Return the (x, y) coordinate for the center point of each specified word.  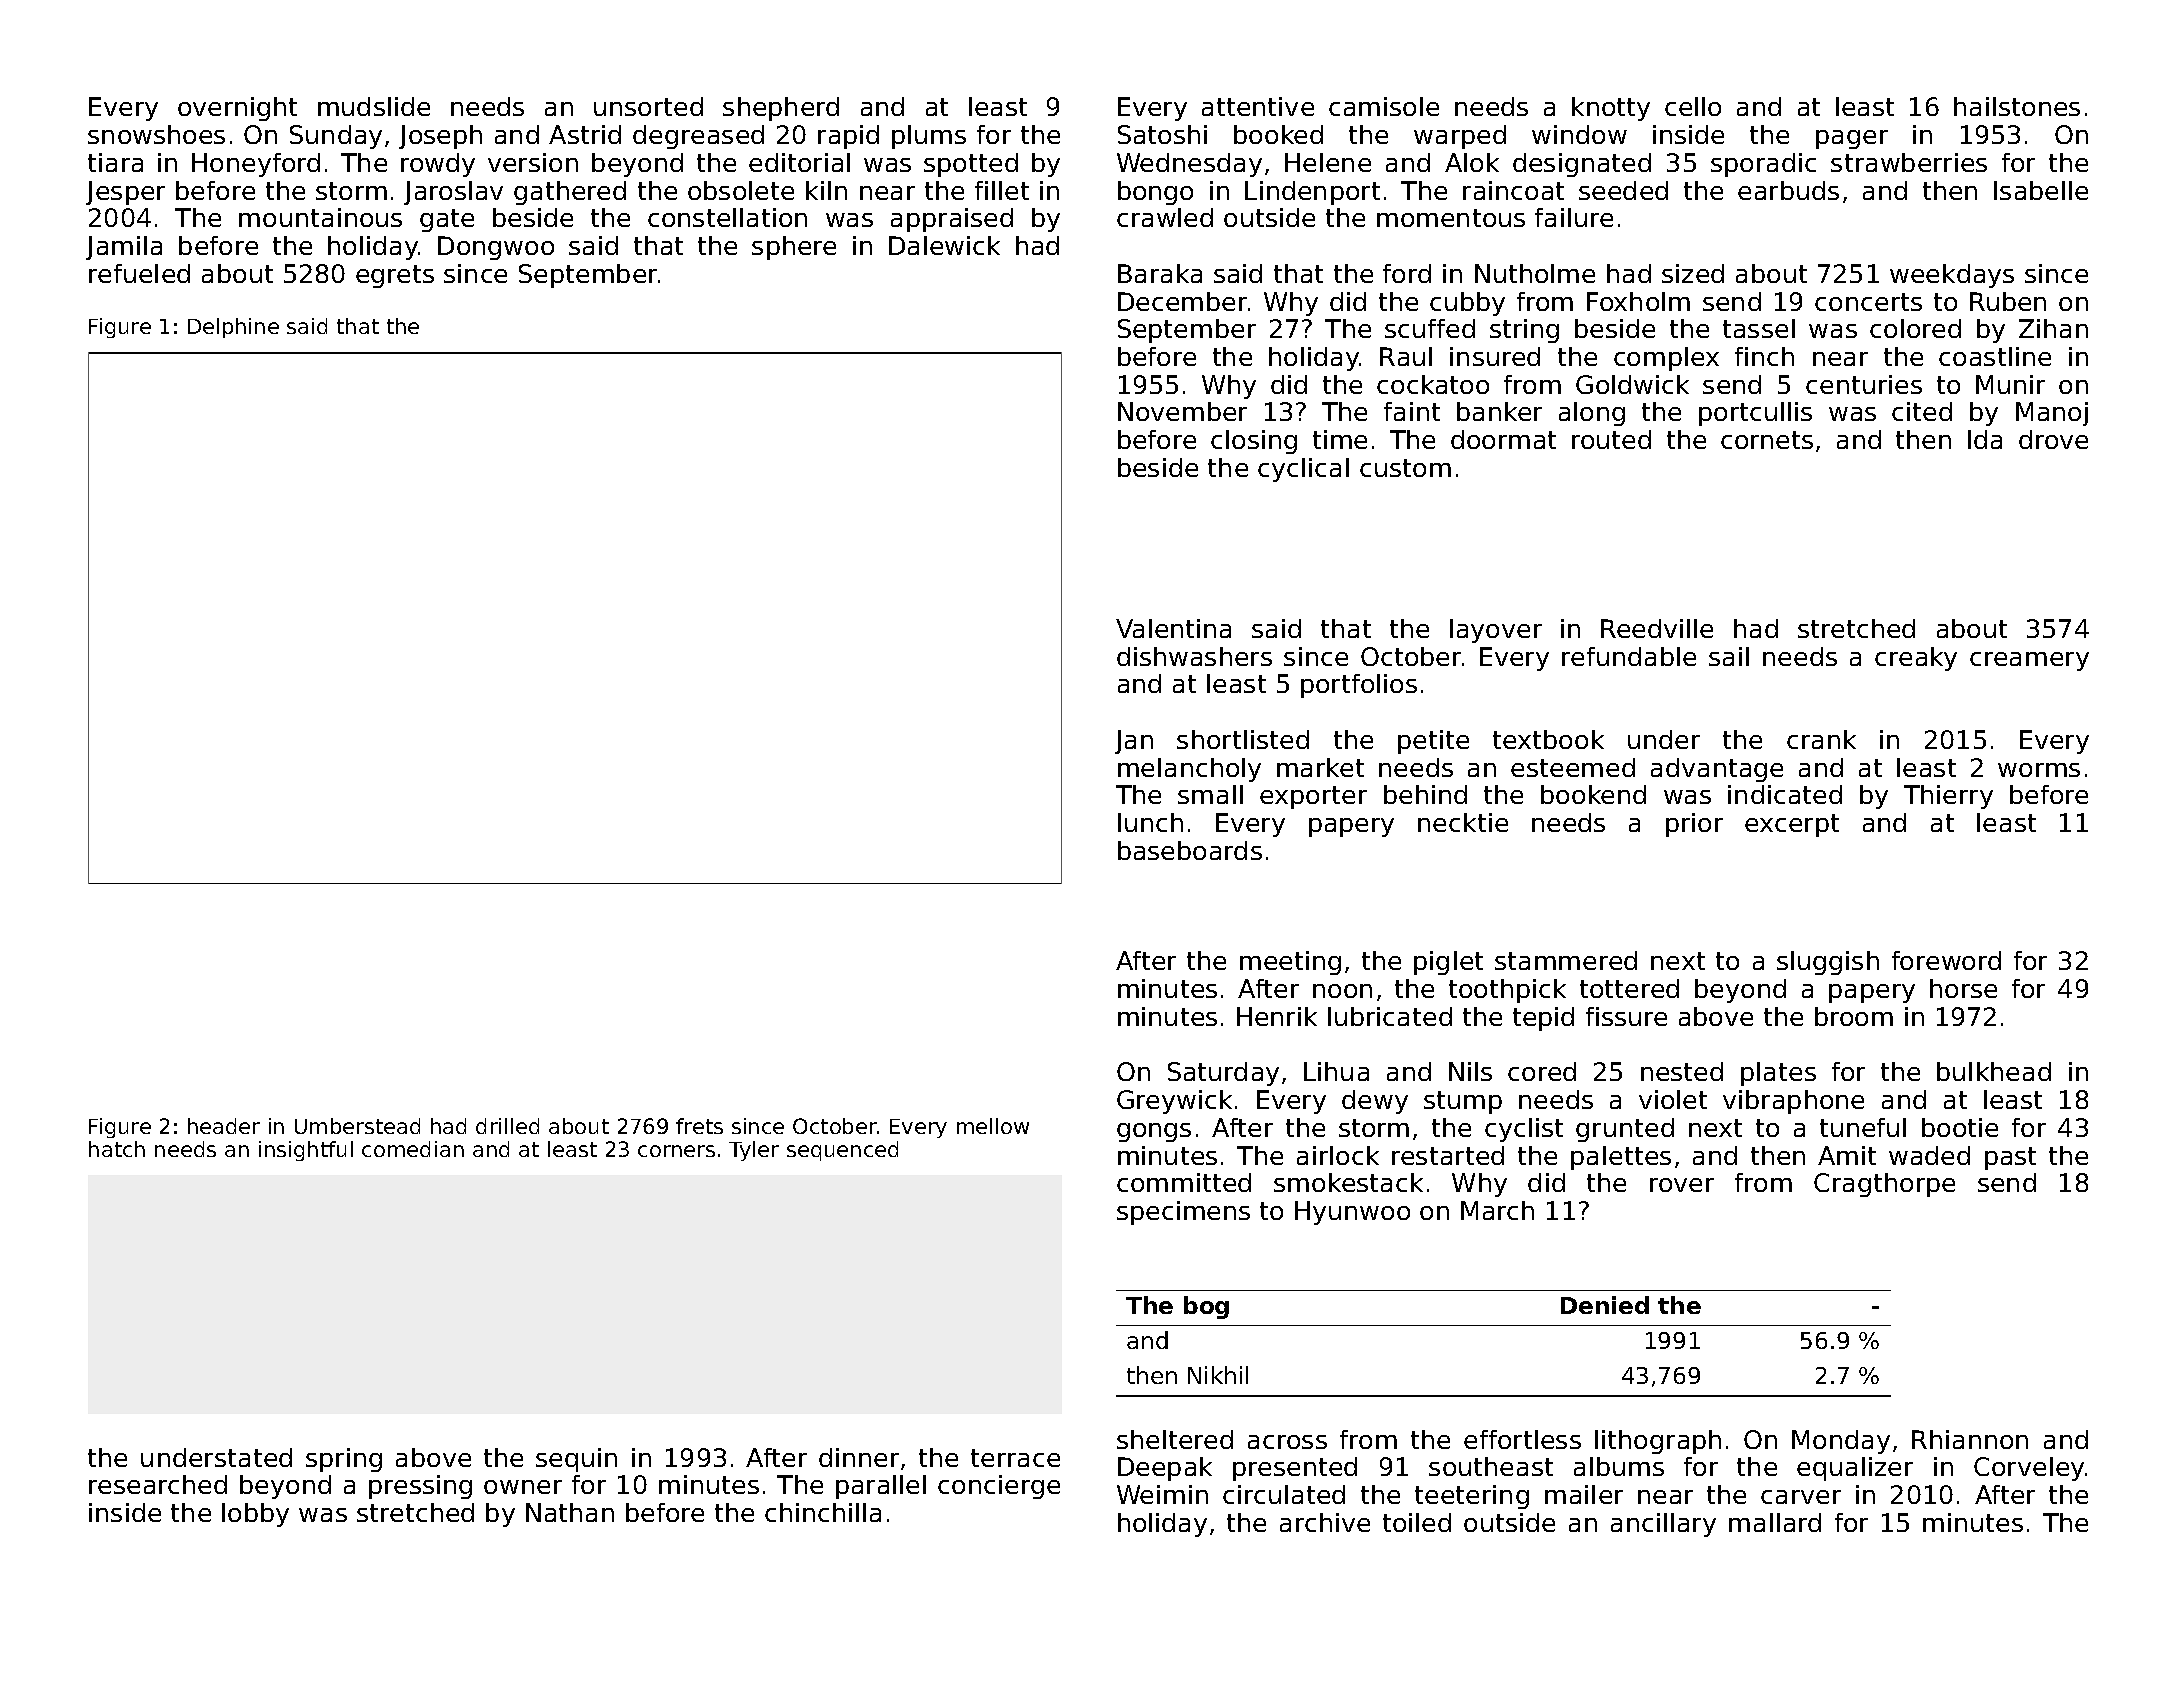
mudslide (374, 106)
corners (676, 1151)
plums (929, 137)
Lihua (1336, 1071)
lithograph (1658, 1442)
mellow (993, 1126)
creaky (1916, 659)
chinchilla (823, 1512)
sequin (576, 1460)
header (224, 1126)
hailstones (2017, 106)
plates (1778, 1074)
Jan (1134, 742)
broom (1854, 1016)
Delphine (233, 328)
